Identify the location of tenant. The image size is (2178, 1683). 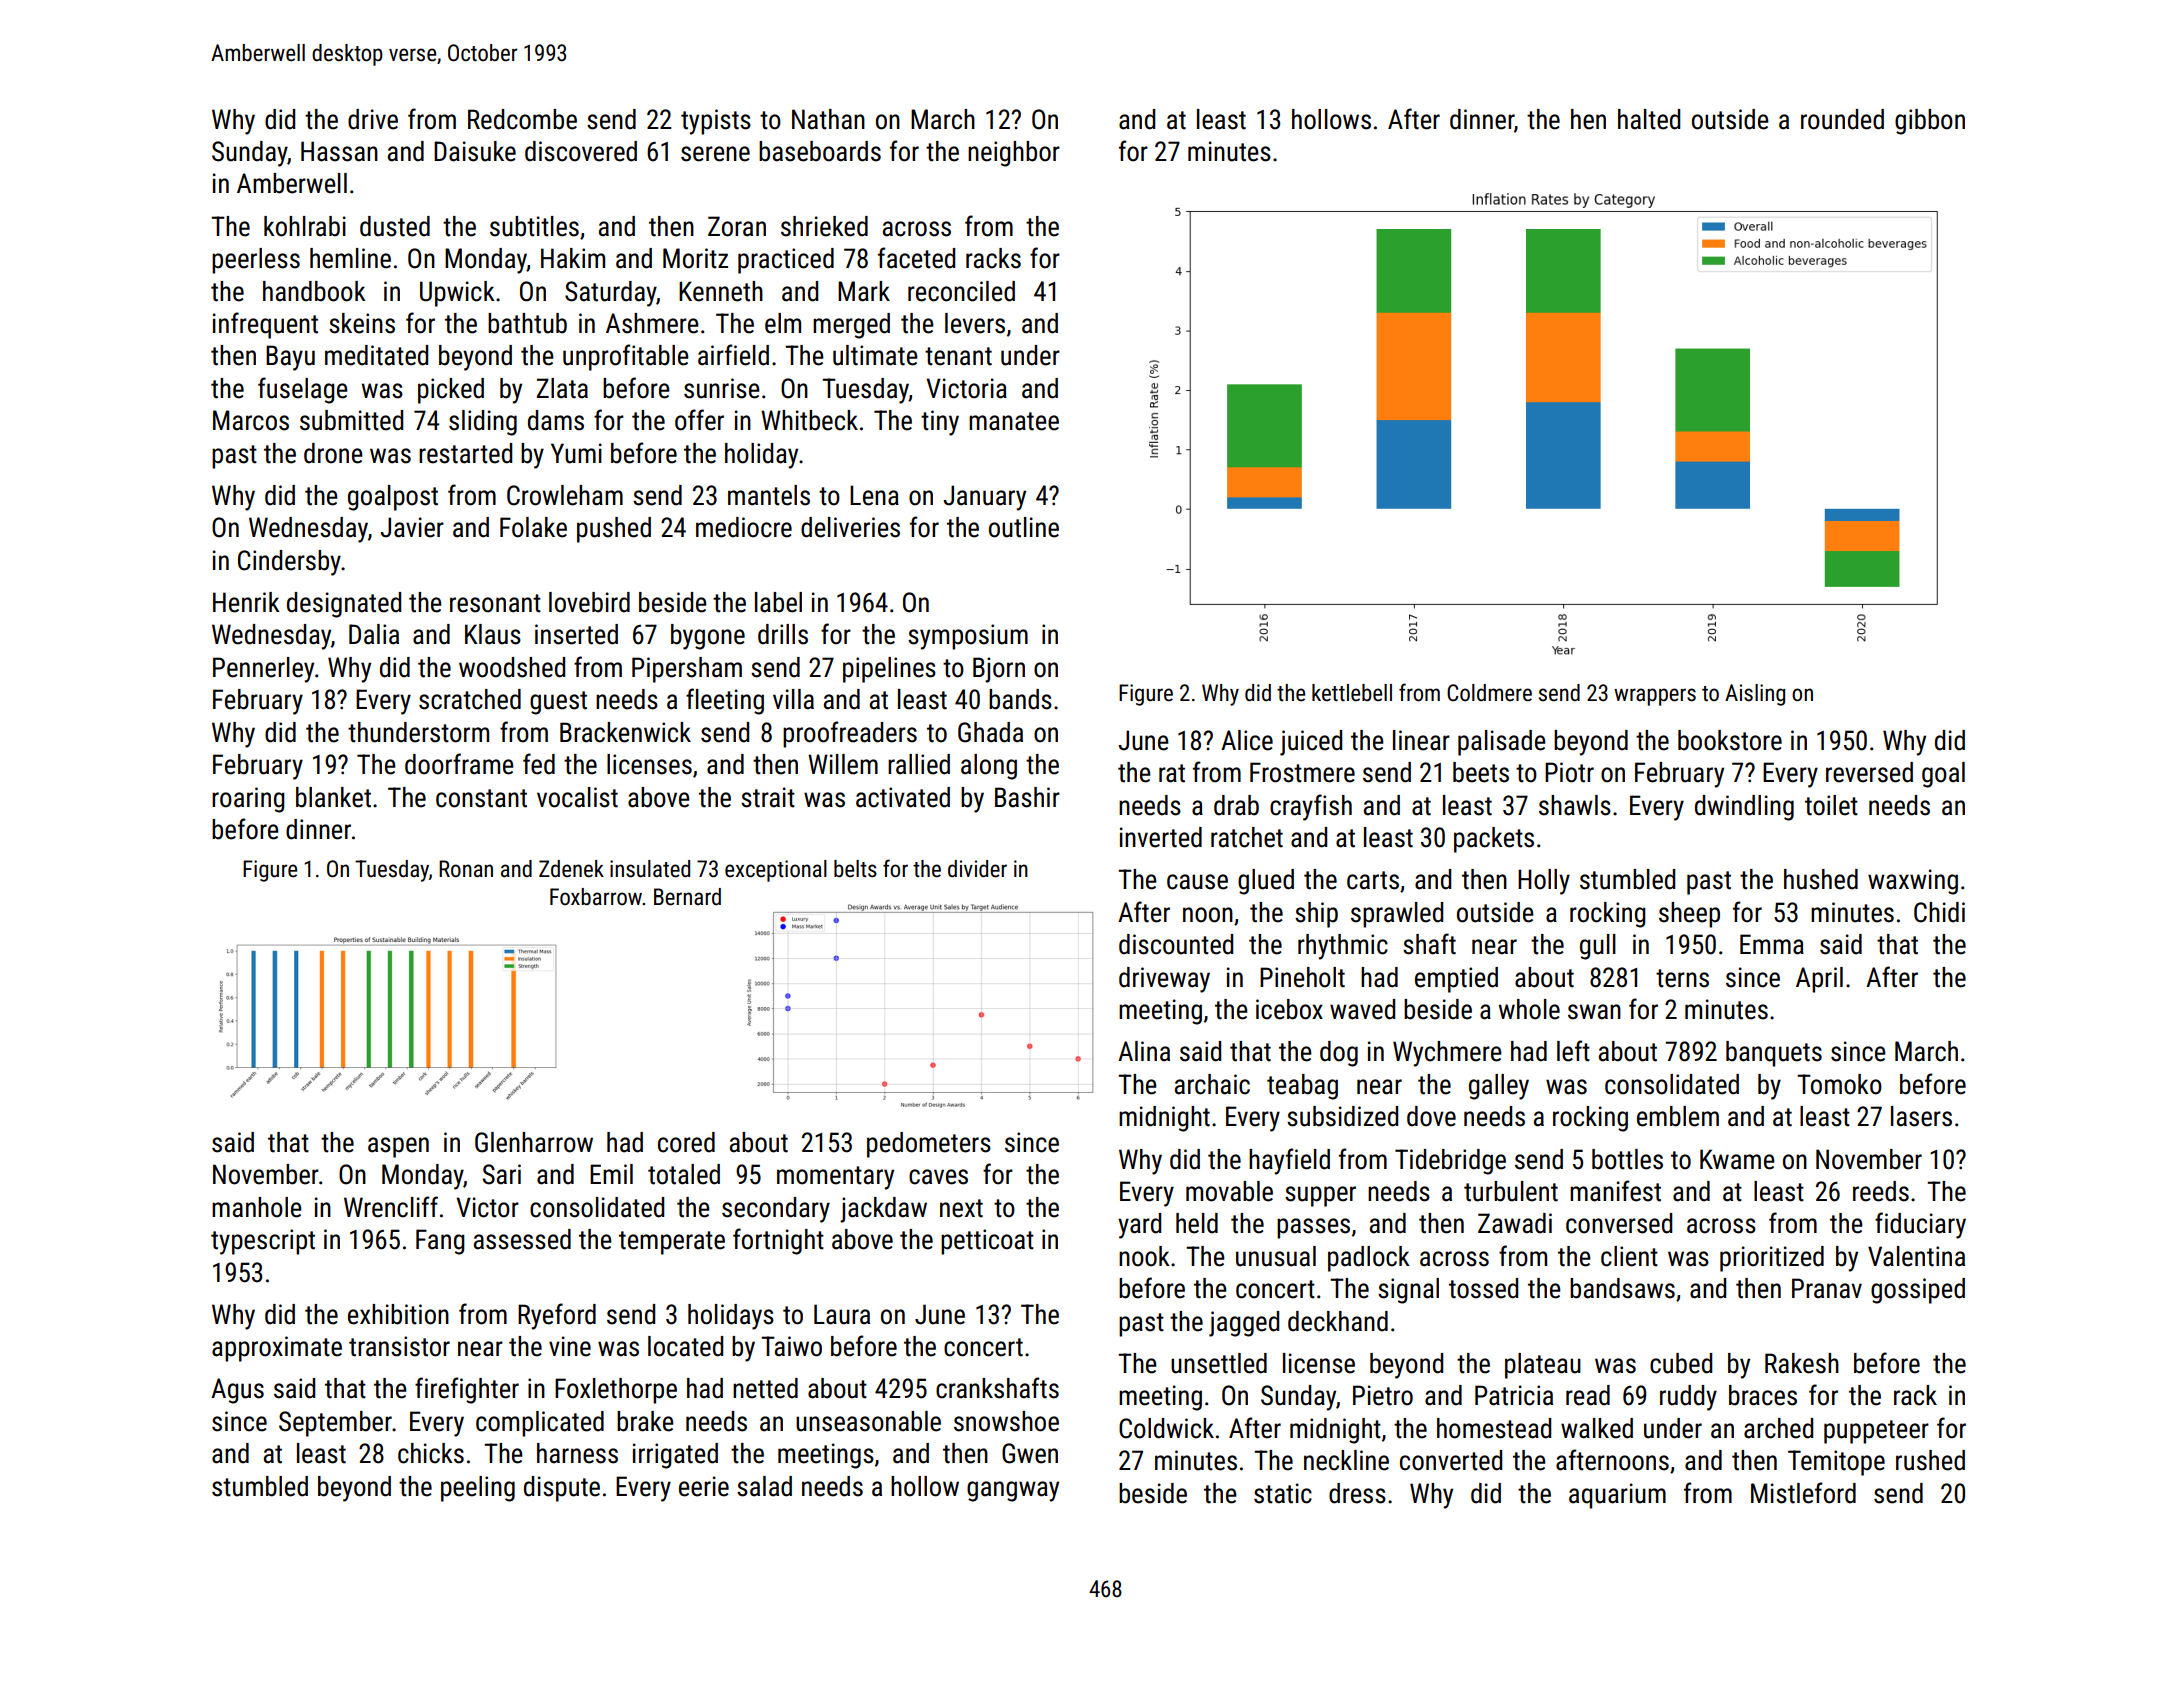
(958, 356).
